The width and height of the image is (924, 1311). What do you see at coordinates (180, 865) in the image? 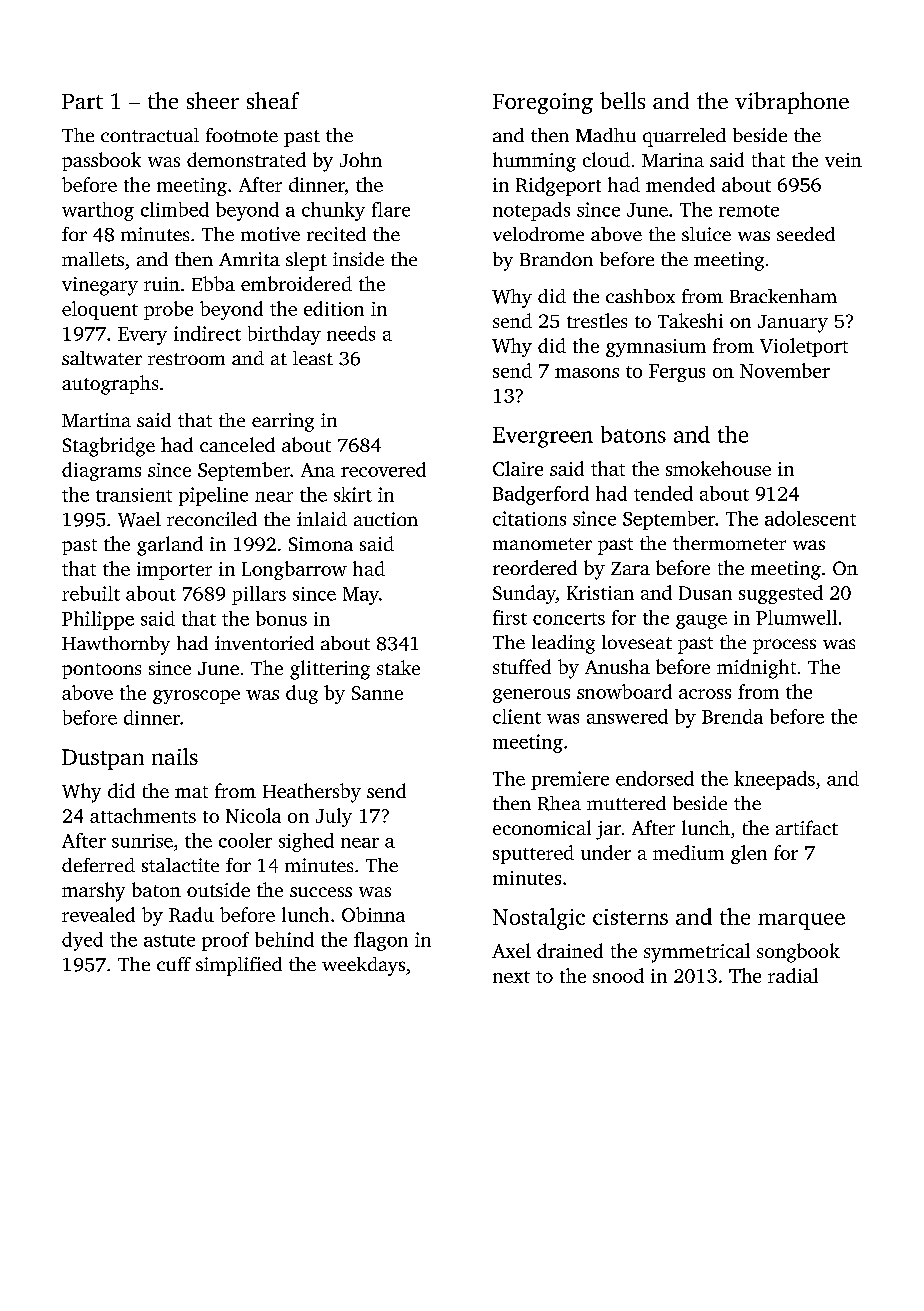
I see `stalactite` at bounding box center [180, 865].
